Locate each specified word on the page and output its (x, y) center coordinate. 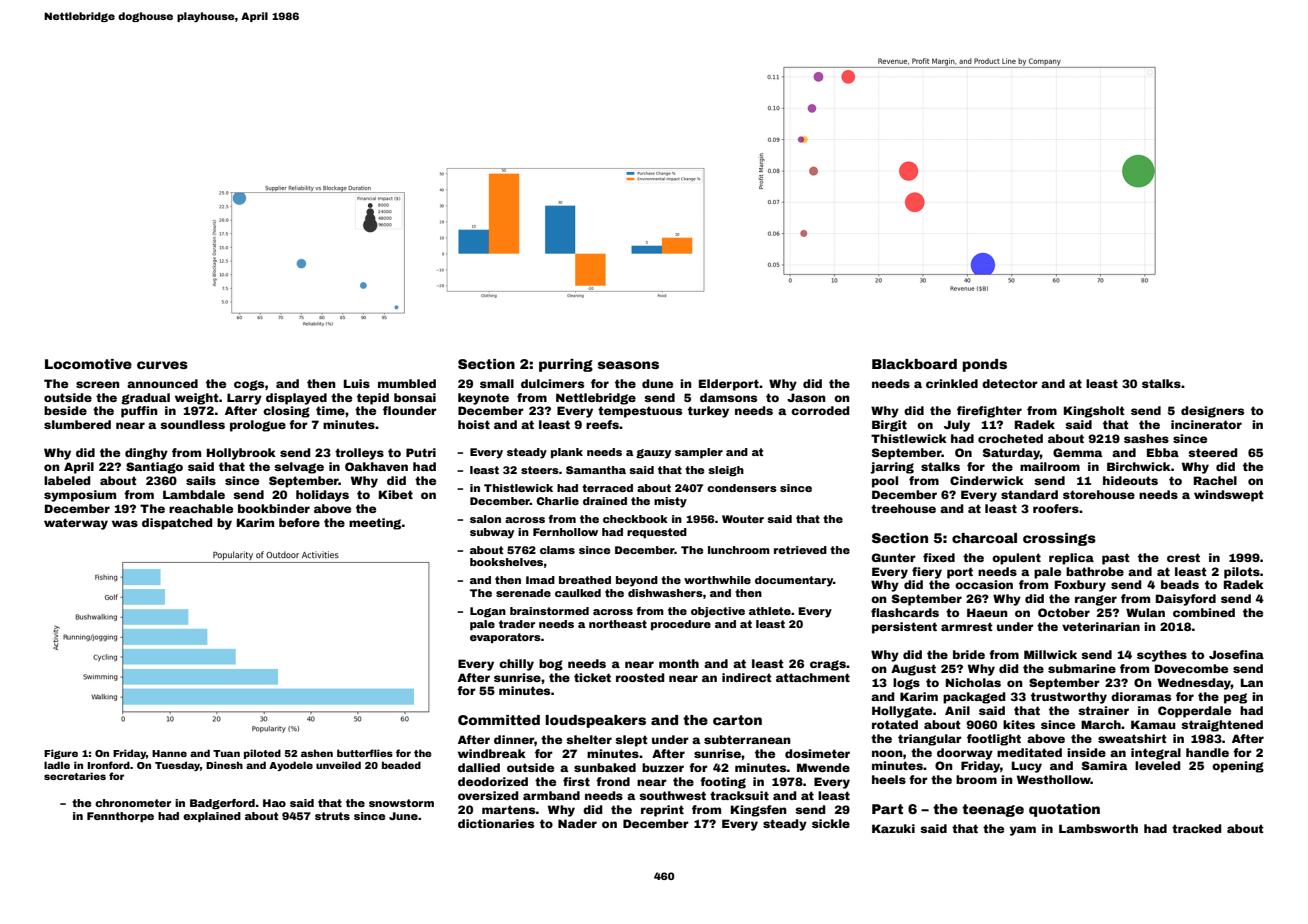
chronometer (133, 803)
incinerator (1206, 424)
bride (969, 654)
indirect (747, 677)
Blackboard (914, 364)
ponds (984, 365)
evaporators (505, 638)
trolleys (359, 454)
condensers (742, 488)
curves (162, 365)
